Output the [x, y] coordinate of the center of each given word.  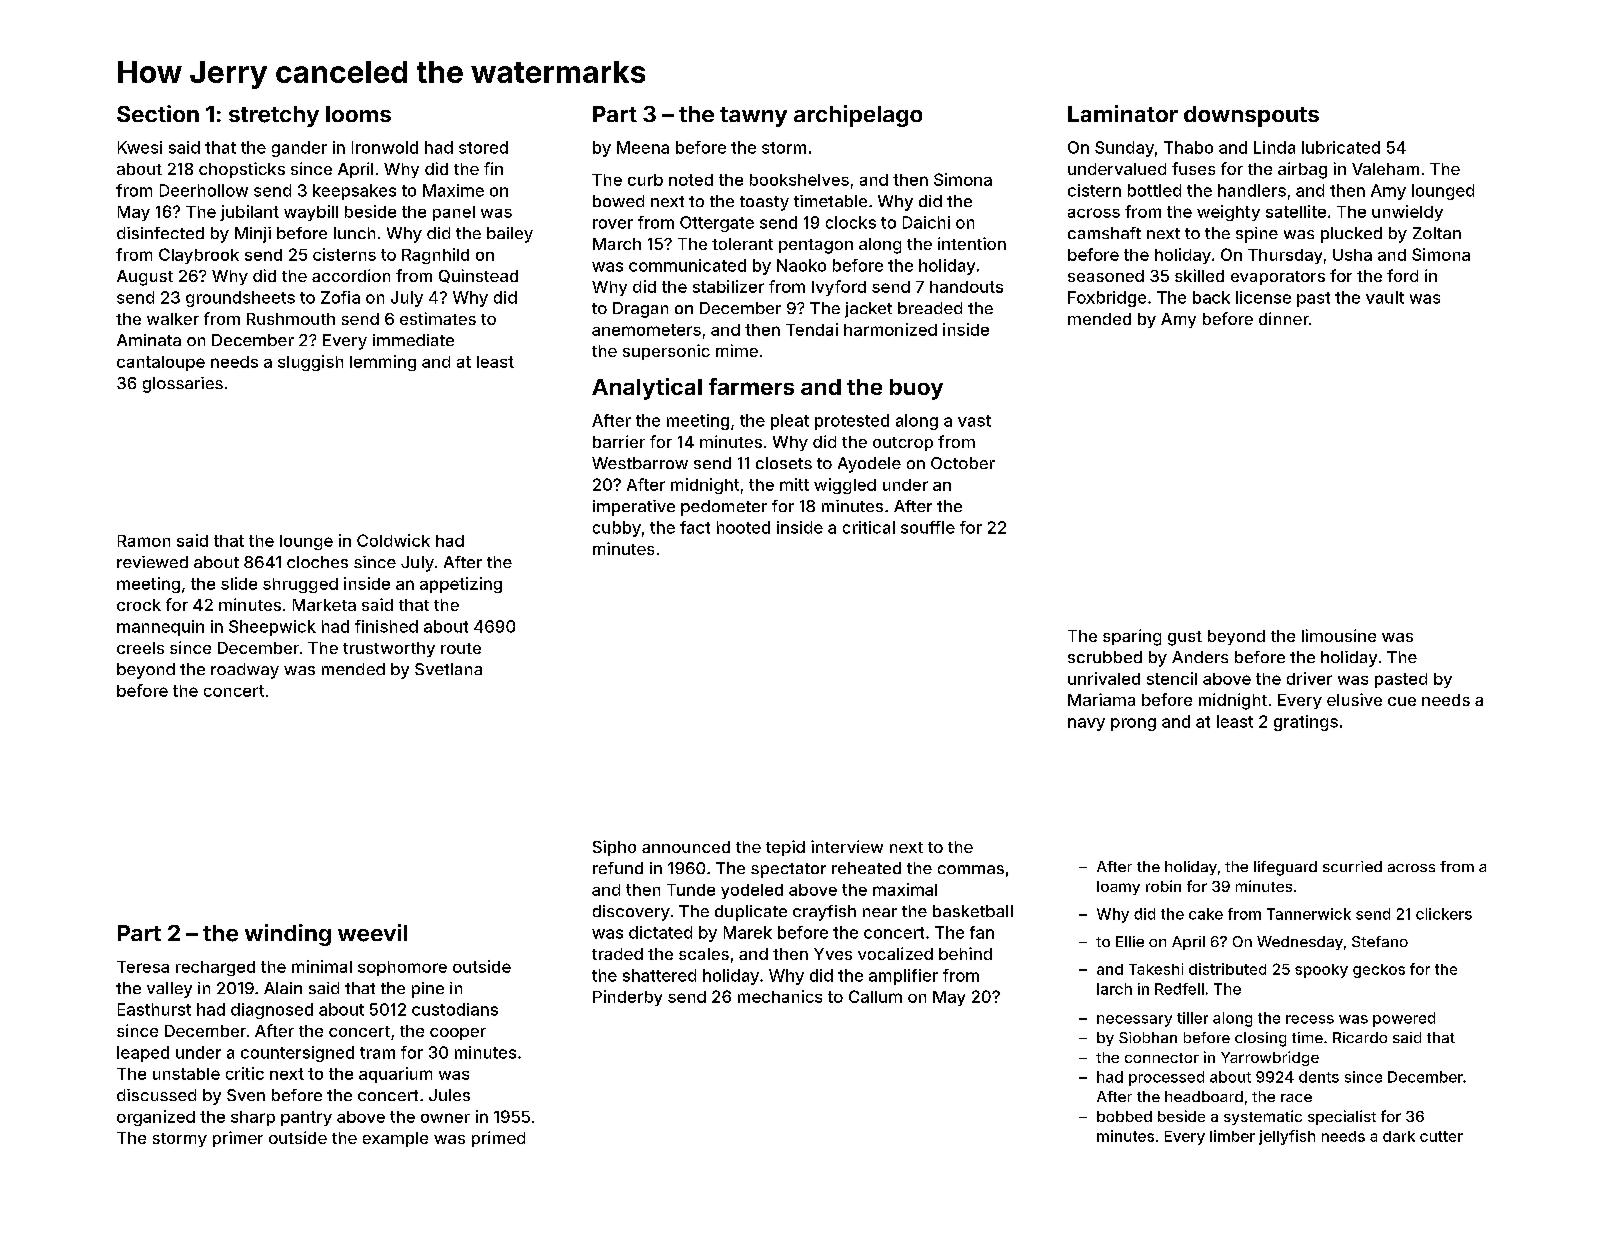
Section [158, 113]
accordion [351, 275]
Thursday [1285, 256]
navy [1086, 724]
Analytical [647, 389]
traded [617, 954]
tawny [753, 117]
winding [288, 935]
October [963, 463]
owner [445, 1118]
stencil [1172, 678]
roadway [245, 671]
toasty [764, 203]
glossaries [183, 385]
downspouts [1251, 116]
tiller [1192, 1018]
